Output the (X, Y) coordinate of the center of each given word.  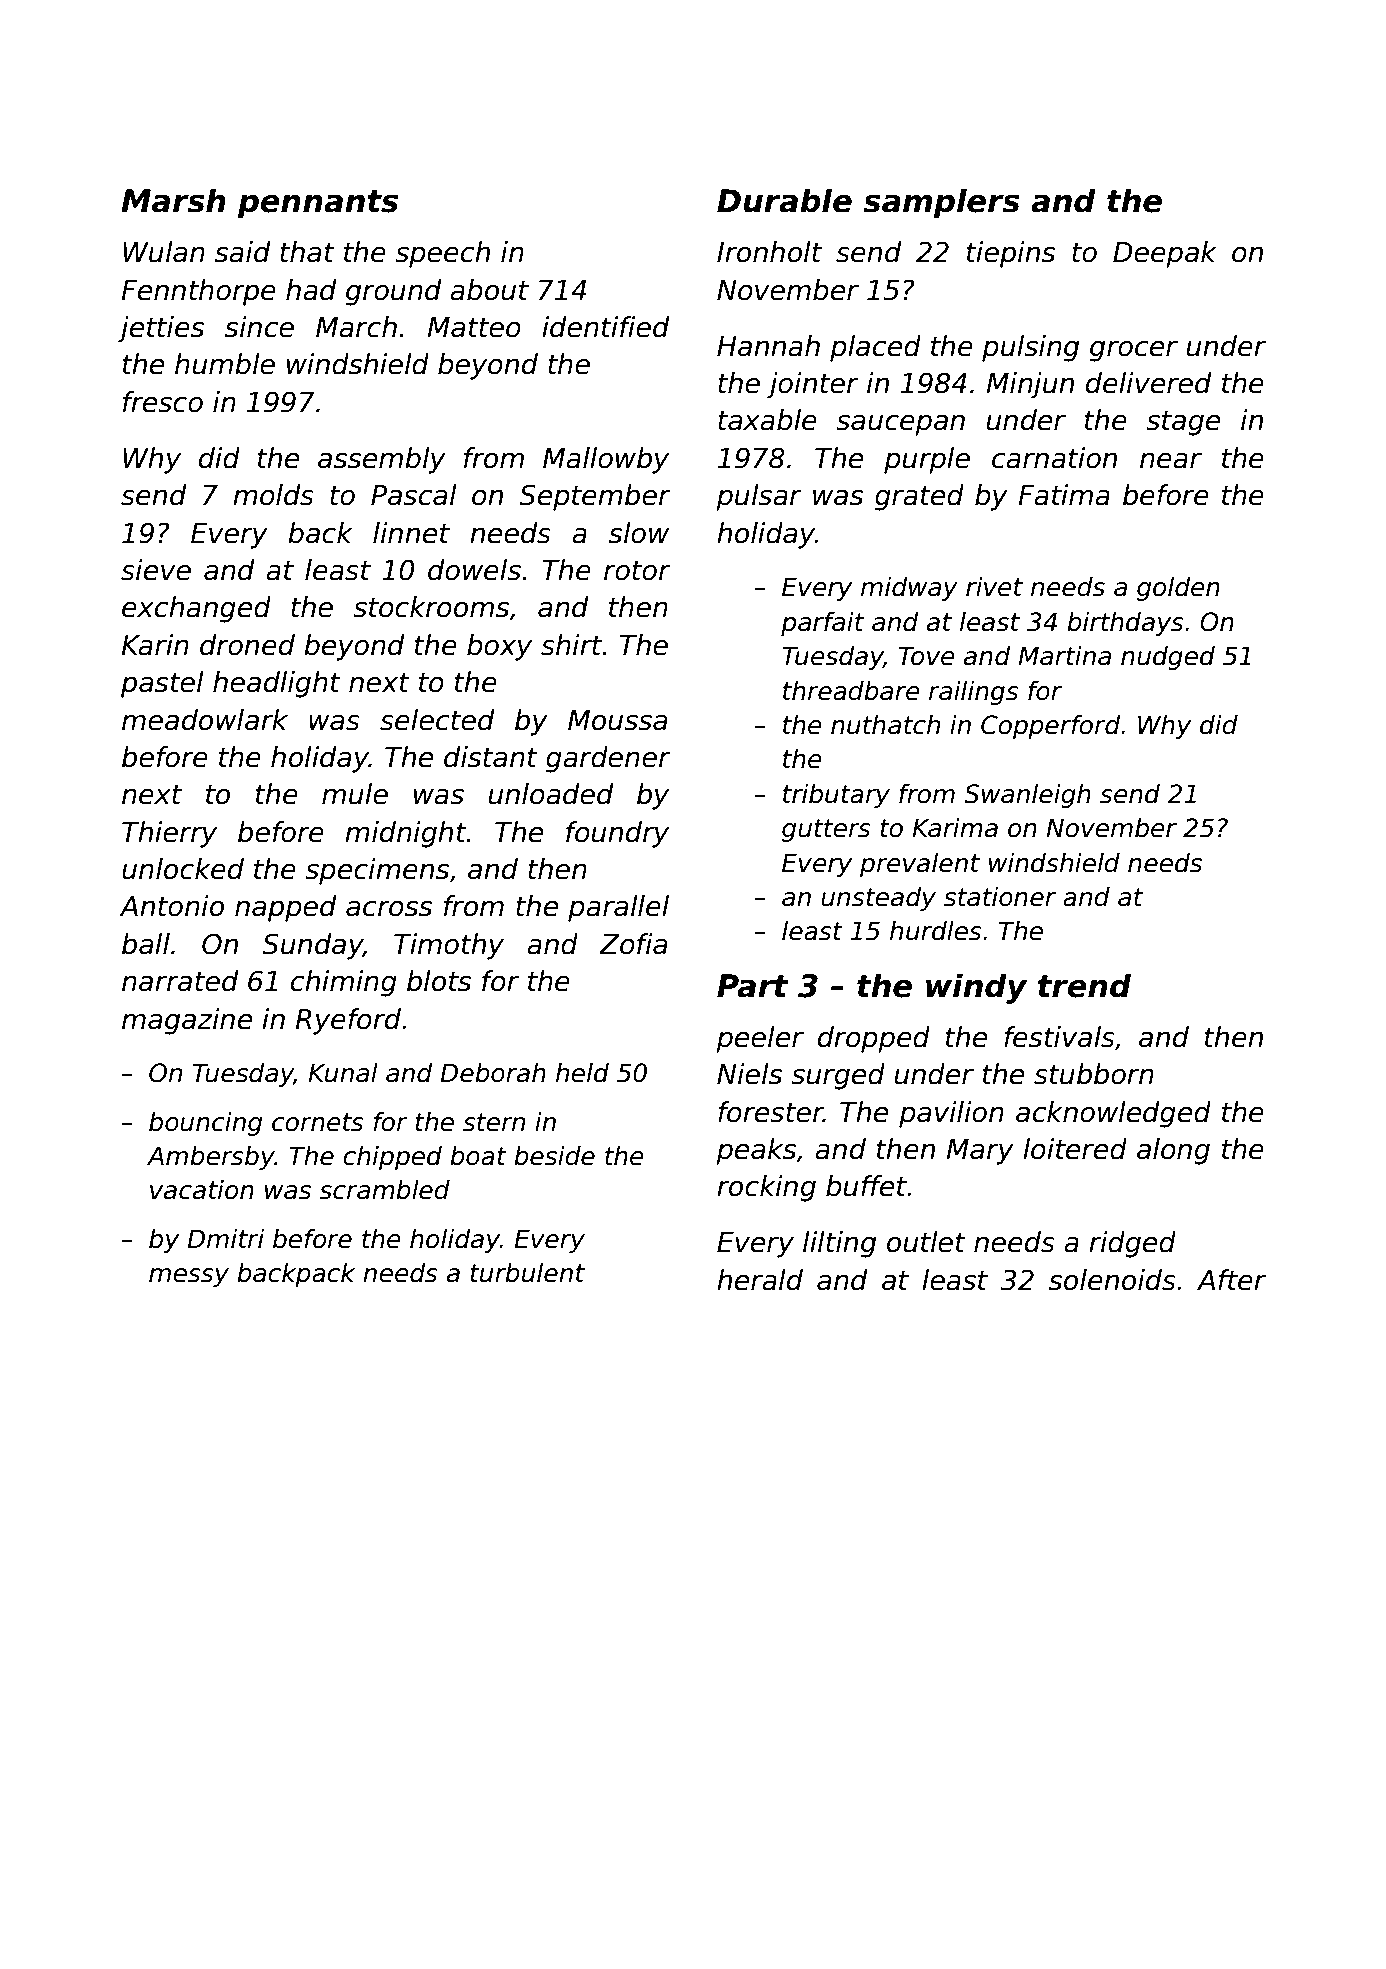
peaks (756, 1151)
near (1171, 460)
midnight (406, 834)
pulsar (759, 497)
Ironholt (769, 252)
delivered (1148, 383)
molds (273, 495)
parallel (618, 908)
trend (1084, 985)
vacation (202, 1190)
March (356, 327)
